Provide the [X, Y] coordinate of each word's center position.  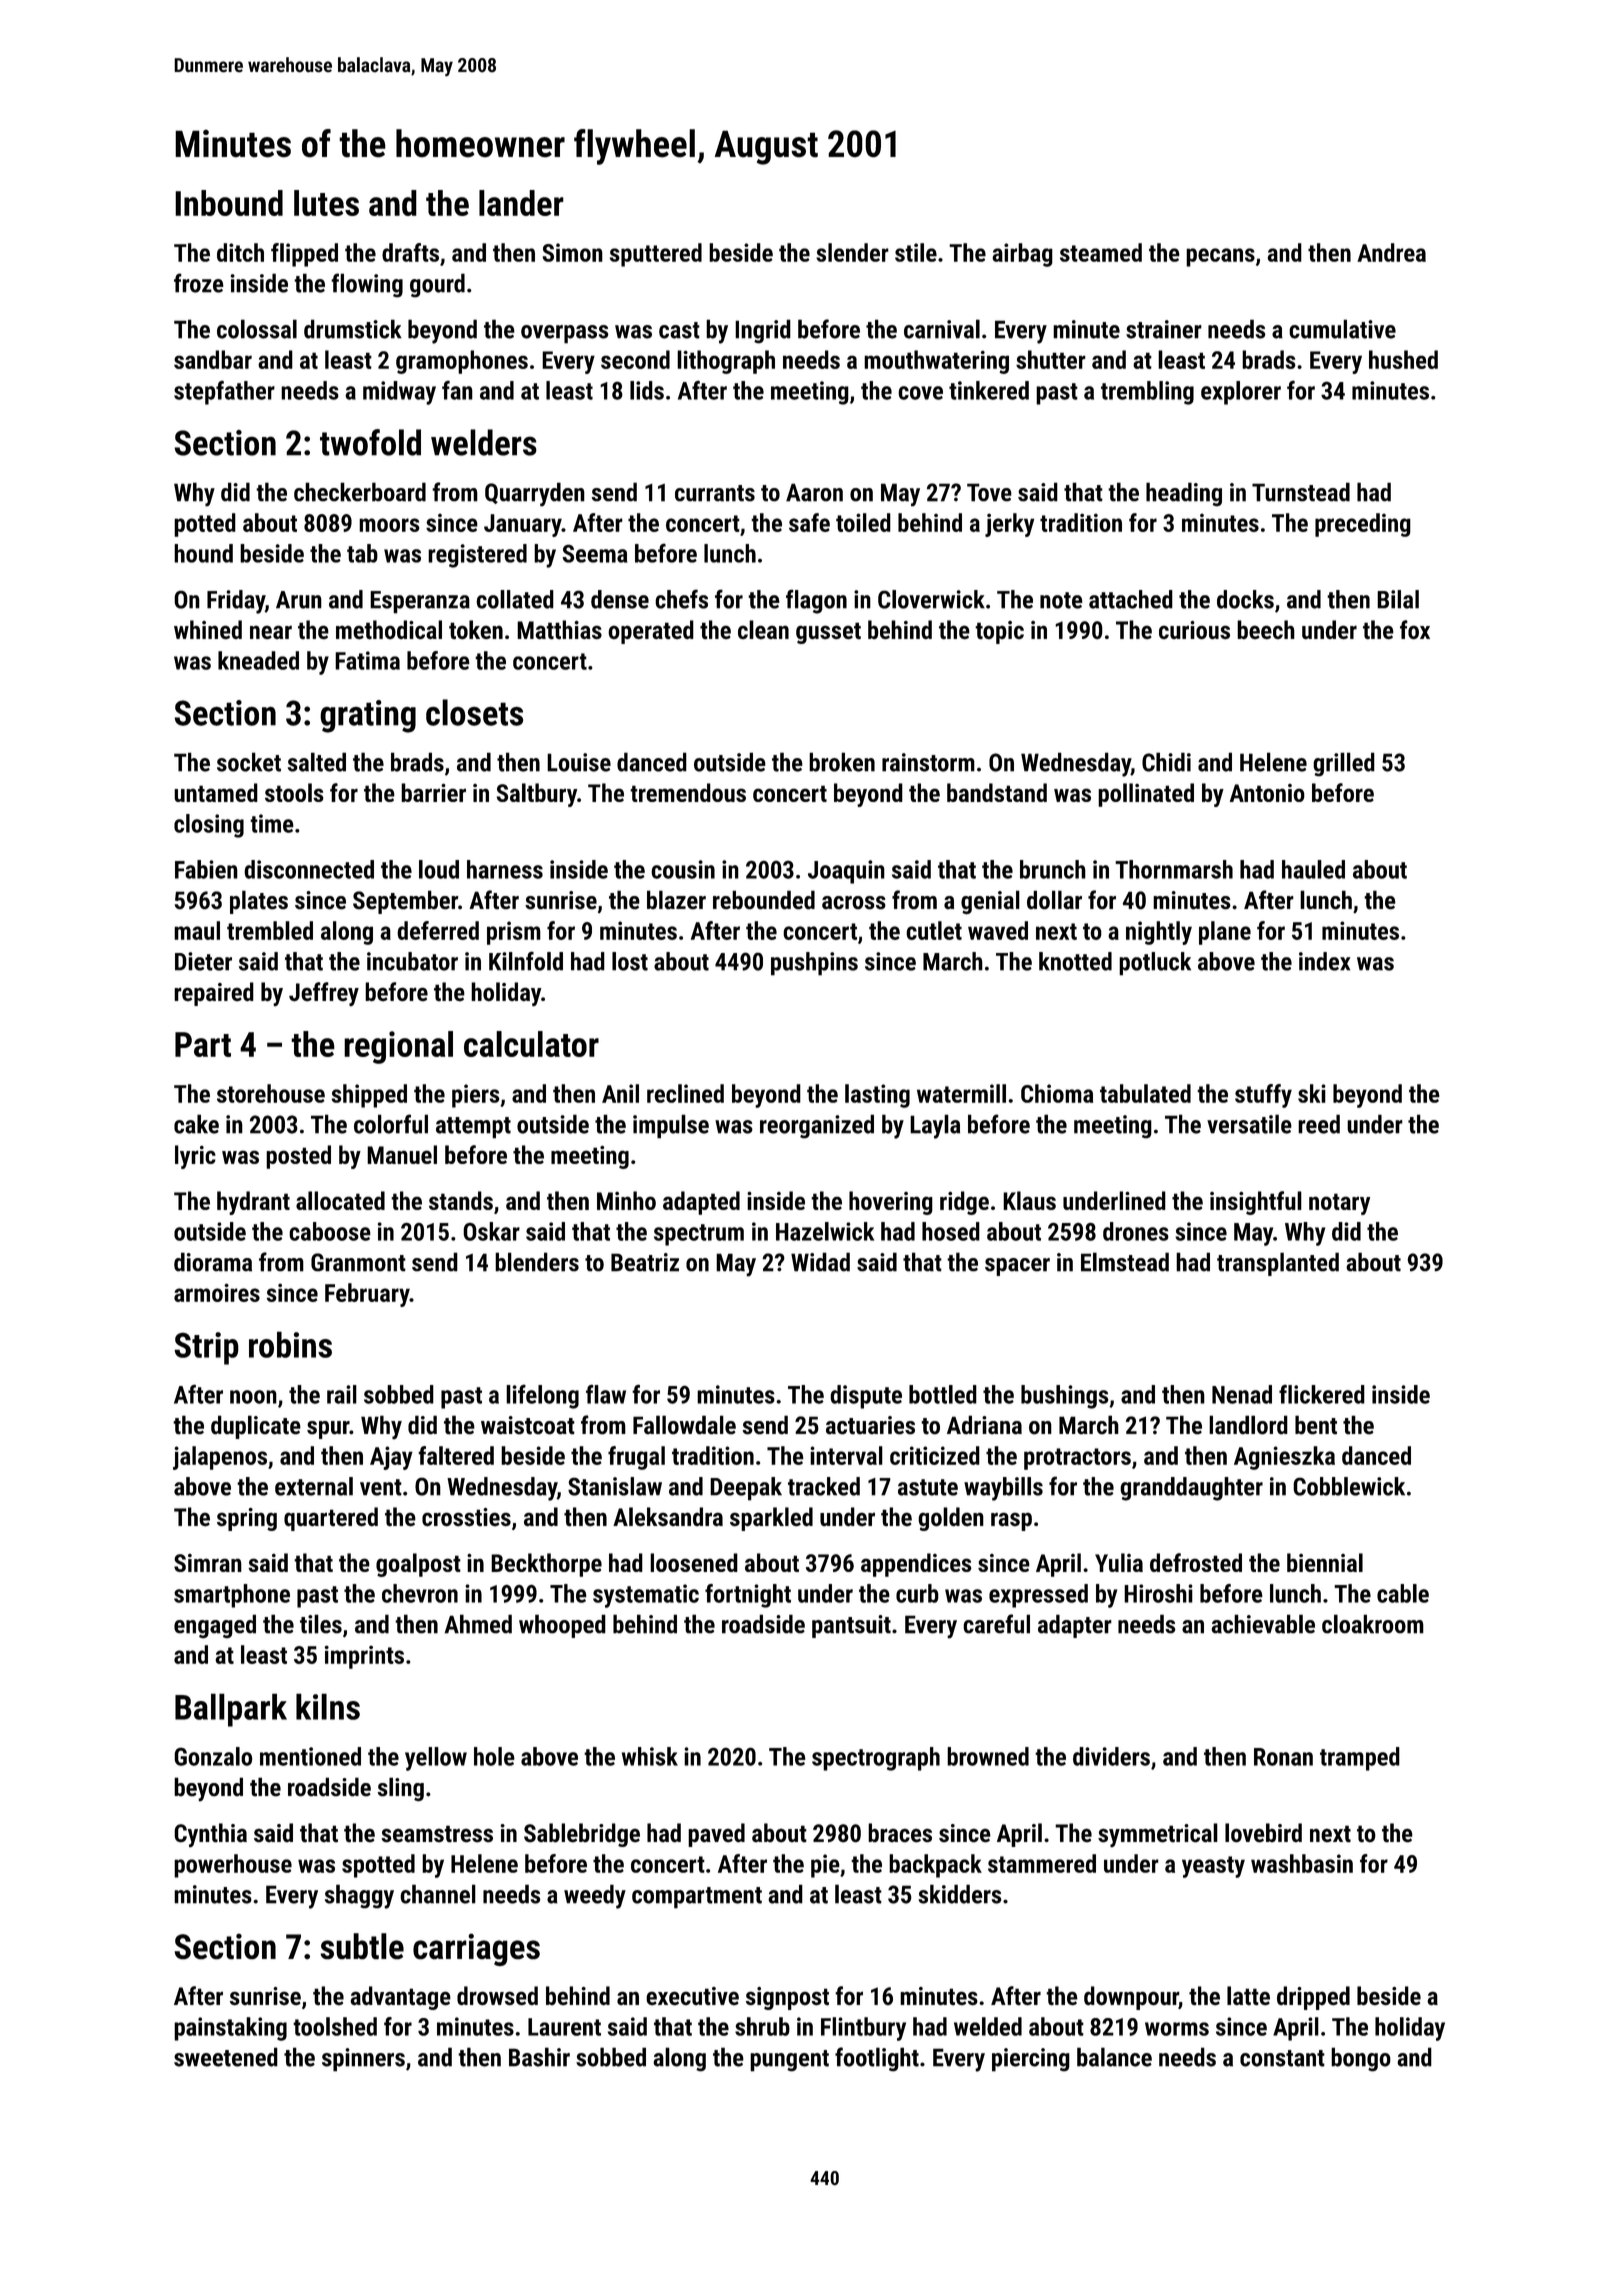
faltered [456, 1455]
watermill [961, 1093]
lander [521, 203]
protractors [1077, 1459]
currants [715, 493]
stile [916, 252]
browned [988, 1756]
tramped [1360, 1759]
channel [438, 1894]
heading [1184, 494]
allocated [340, 1200]
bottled [943, 1394]
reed [1319, 1124]
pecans [1220, 257]
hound [203, 553]
